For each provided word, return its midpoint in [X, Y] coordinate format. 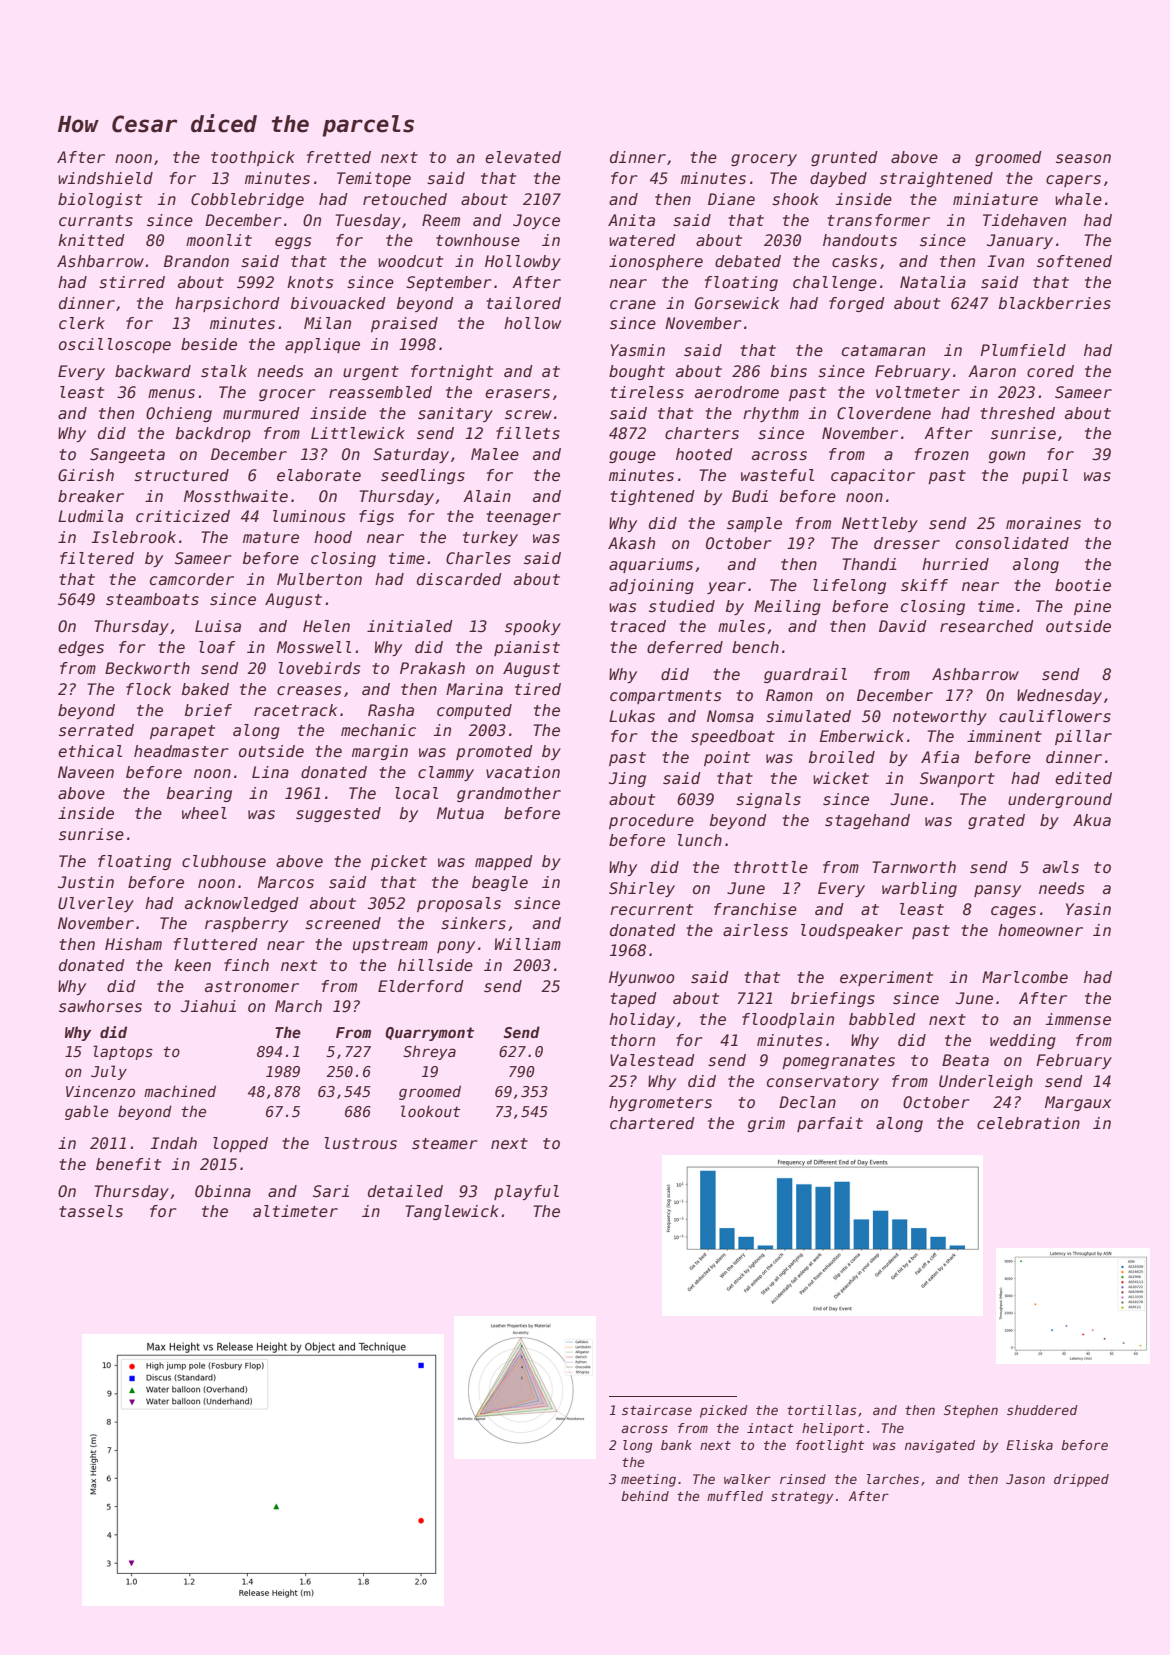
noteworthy [940, 717]
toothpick [253, 158]
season [1083, 159]
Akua [1092, 820]
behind [645, 1496]
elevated [523, 157]
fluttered [216, 944]
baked [205, 689]
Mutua [460, 813]
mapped [504, 862]
